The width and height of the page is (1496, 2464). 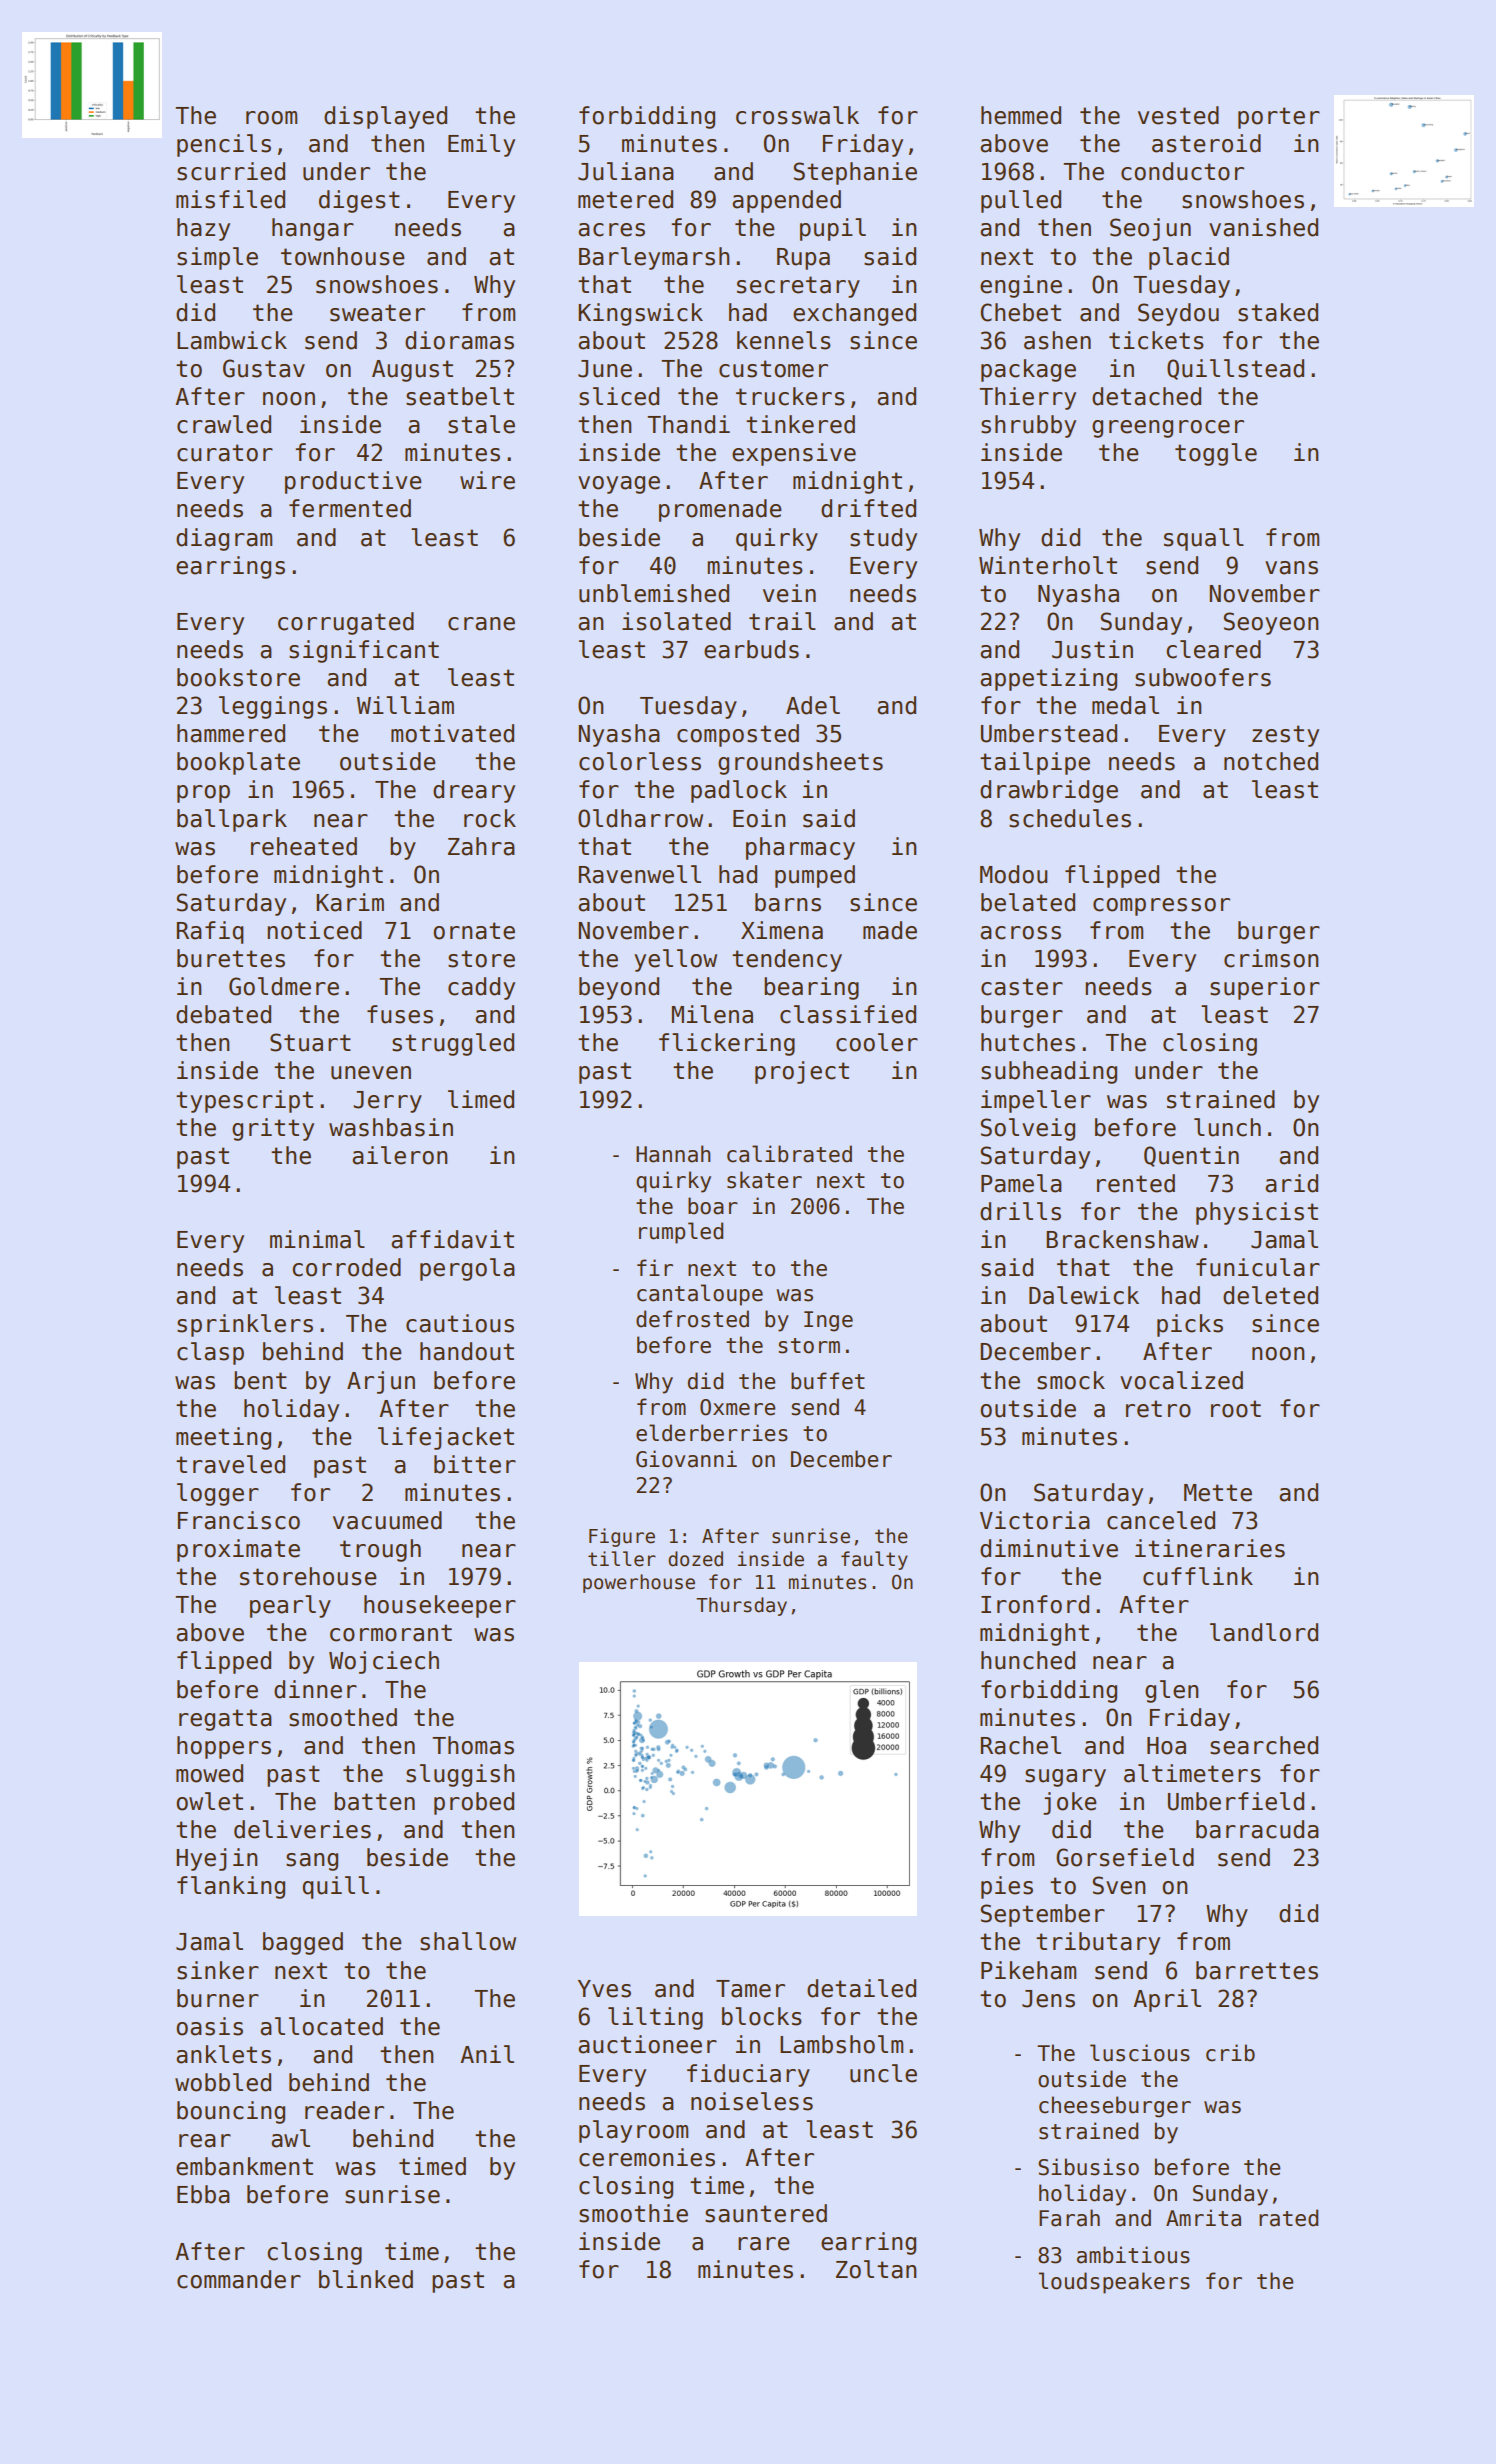 What do you see at coordinates (239, 2279) in the page?
I see `commander` at bounding box center [239, 2279].
